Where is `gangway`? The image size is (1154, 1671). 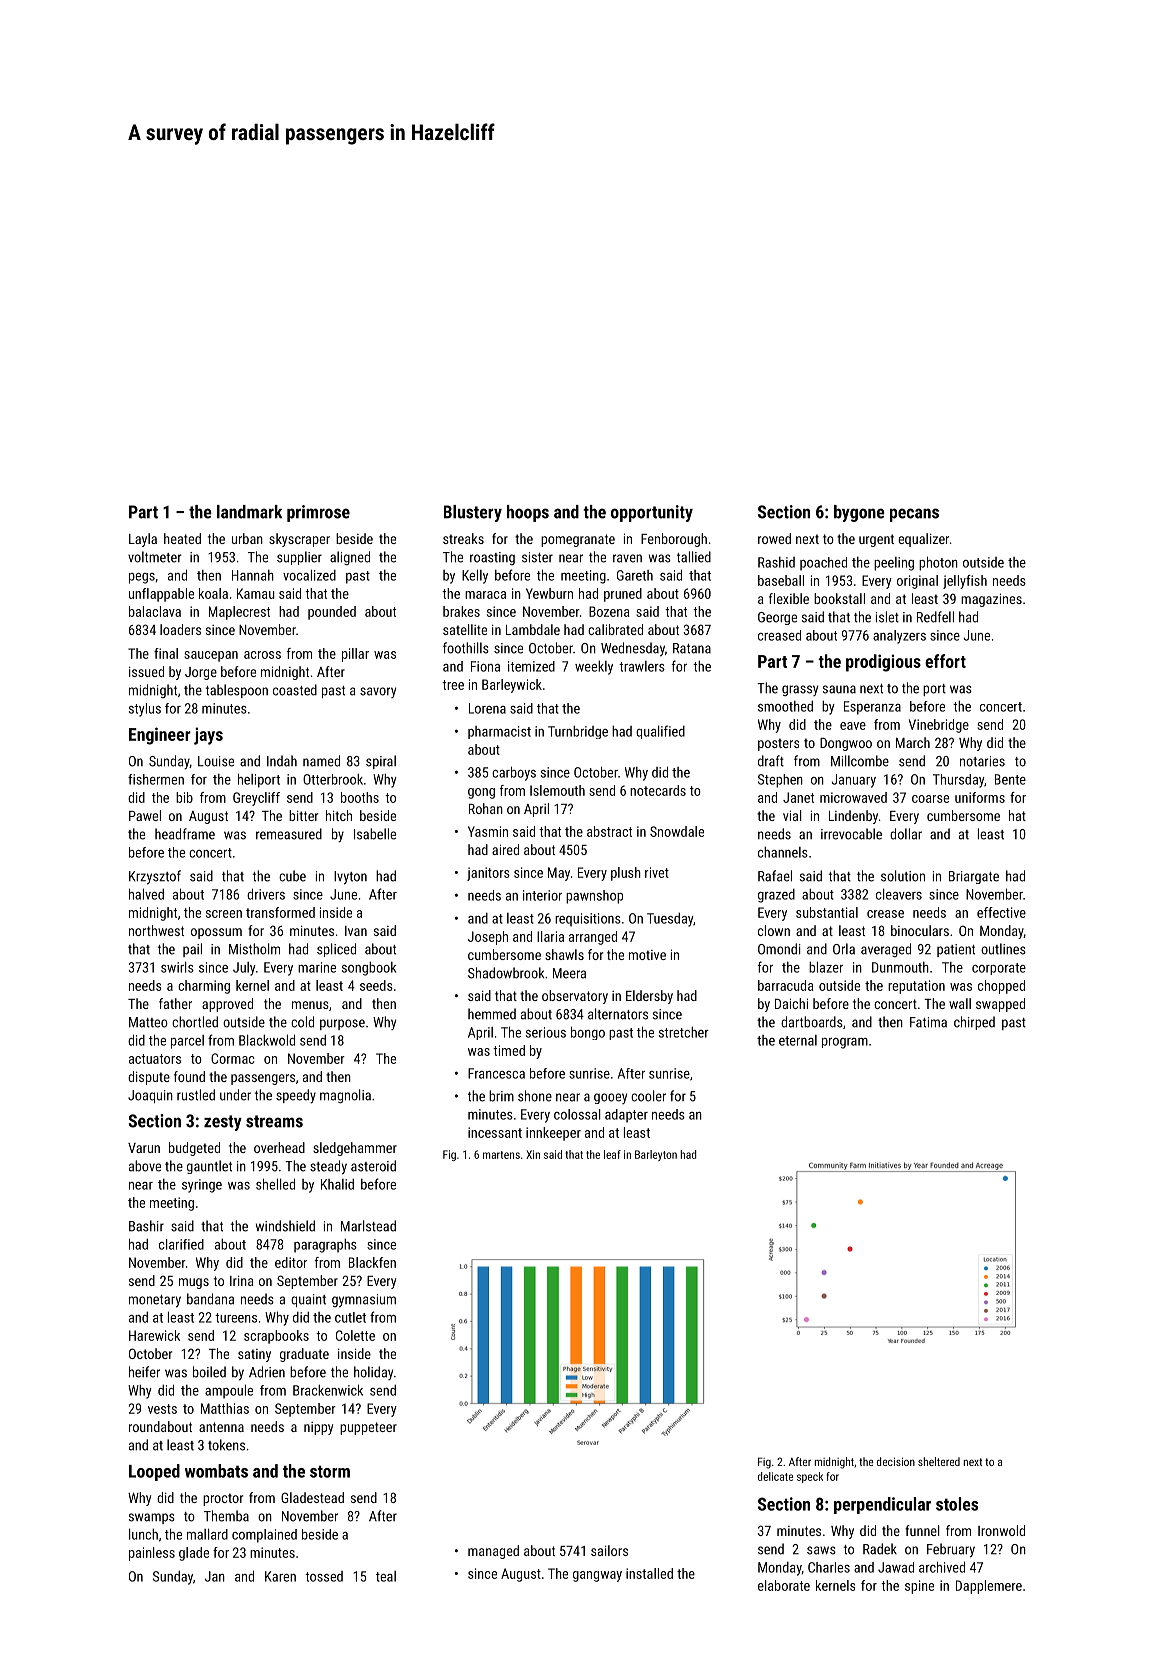 gangway is located at coordinates (597, 1576).
